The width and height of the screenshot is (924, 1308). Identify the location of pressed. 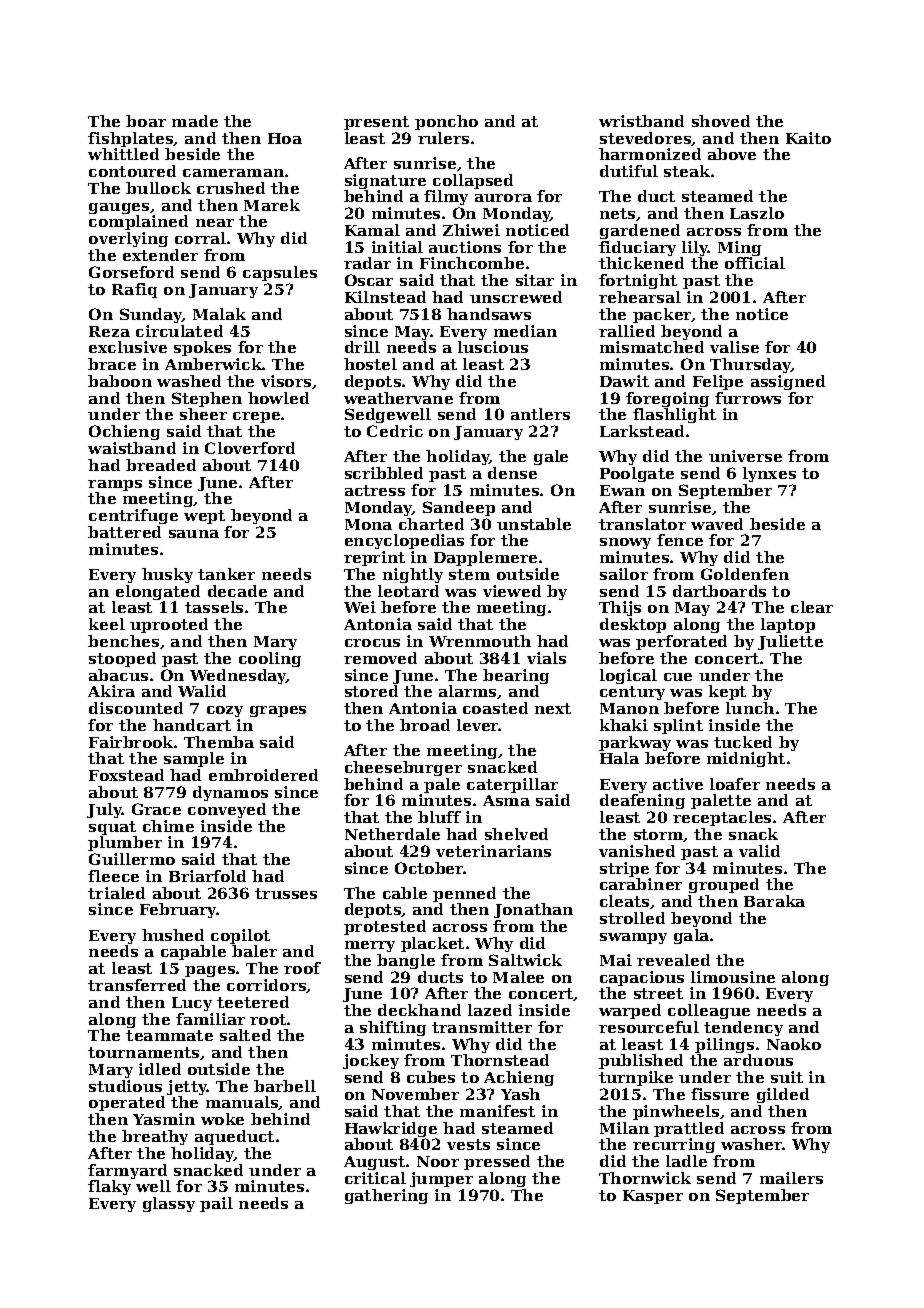
(497, 1162).
